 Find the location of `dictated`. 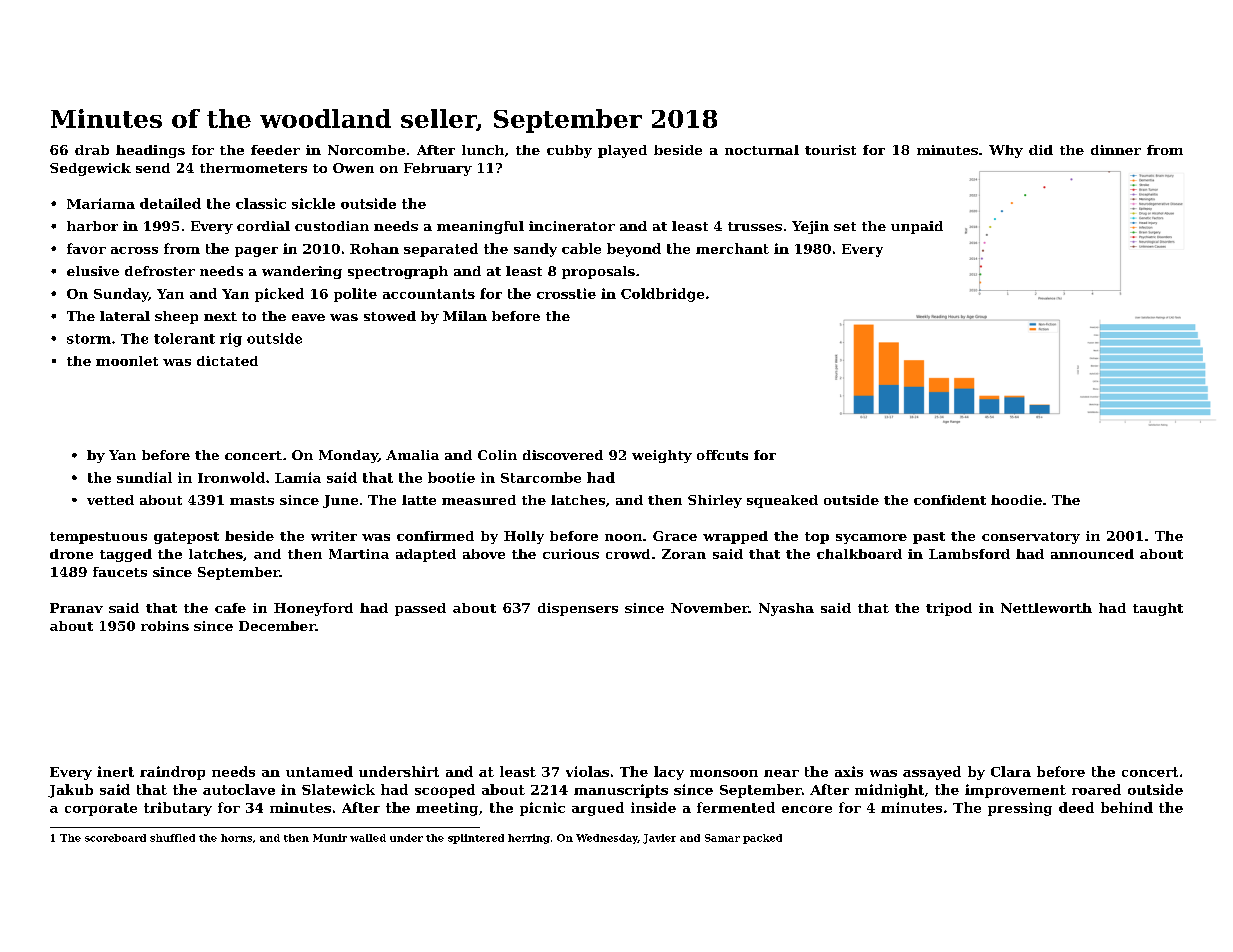

dictated is located at coordinates (227, 361).
